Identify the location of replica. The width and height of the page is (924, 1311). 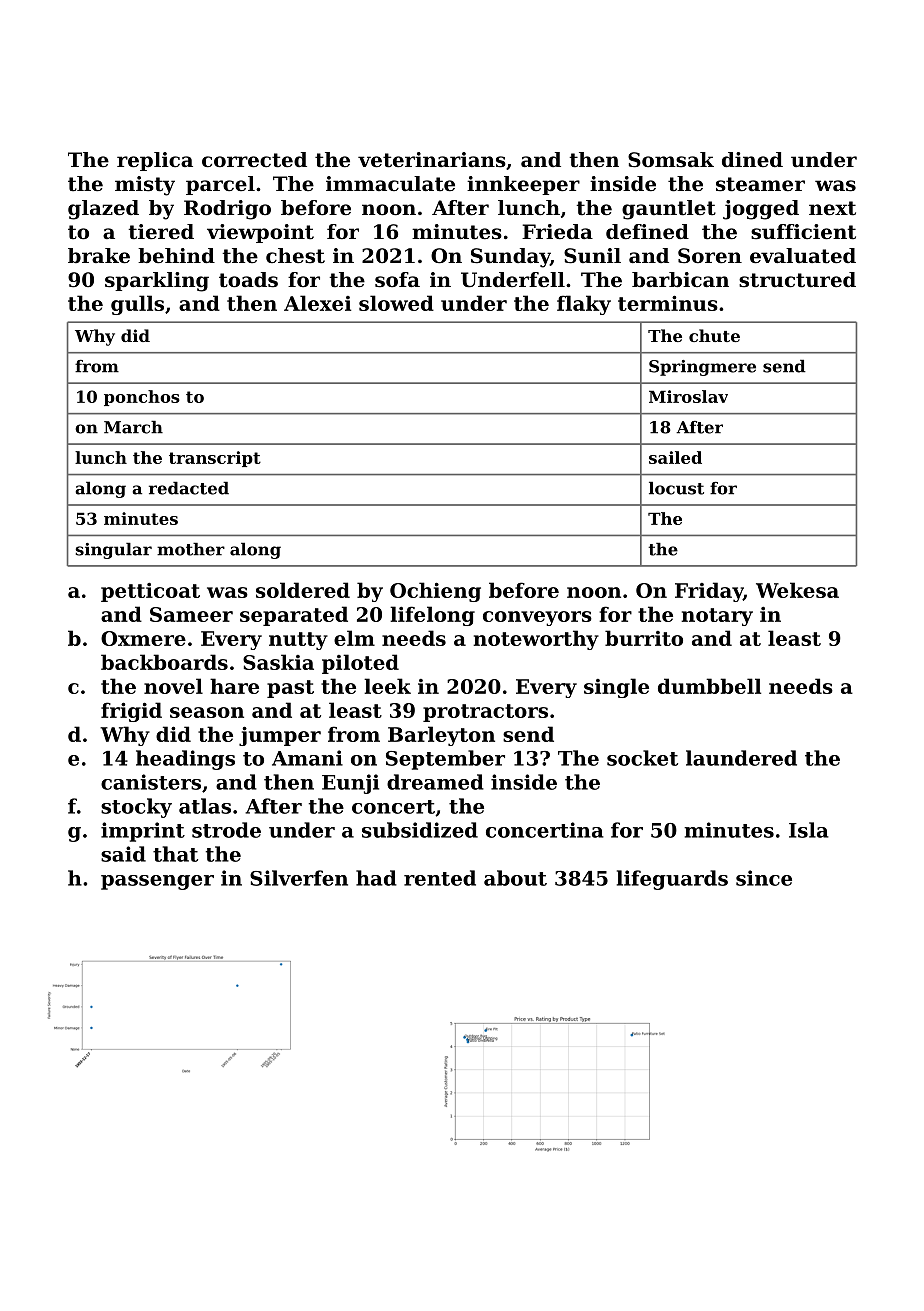
(155, 161).
